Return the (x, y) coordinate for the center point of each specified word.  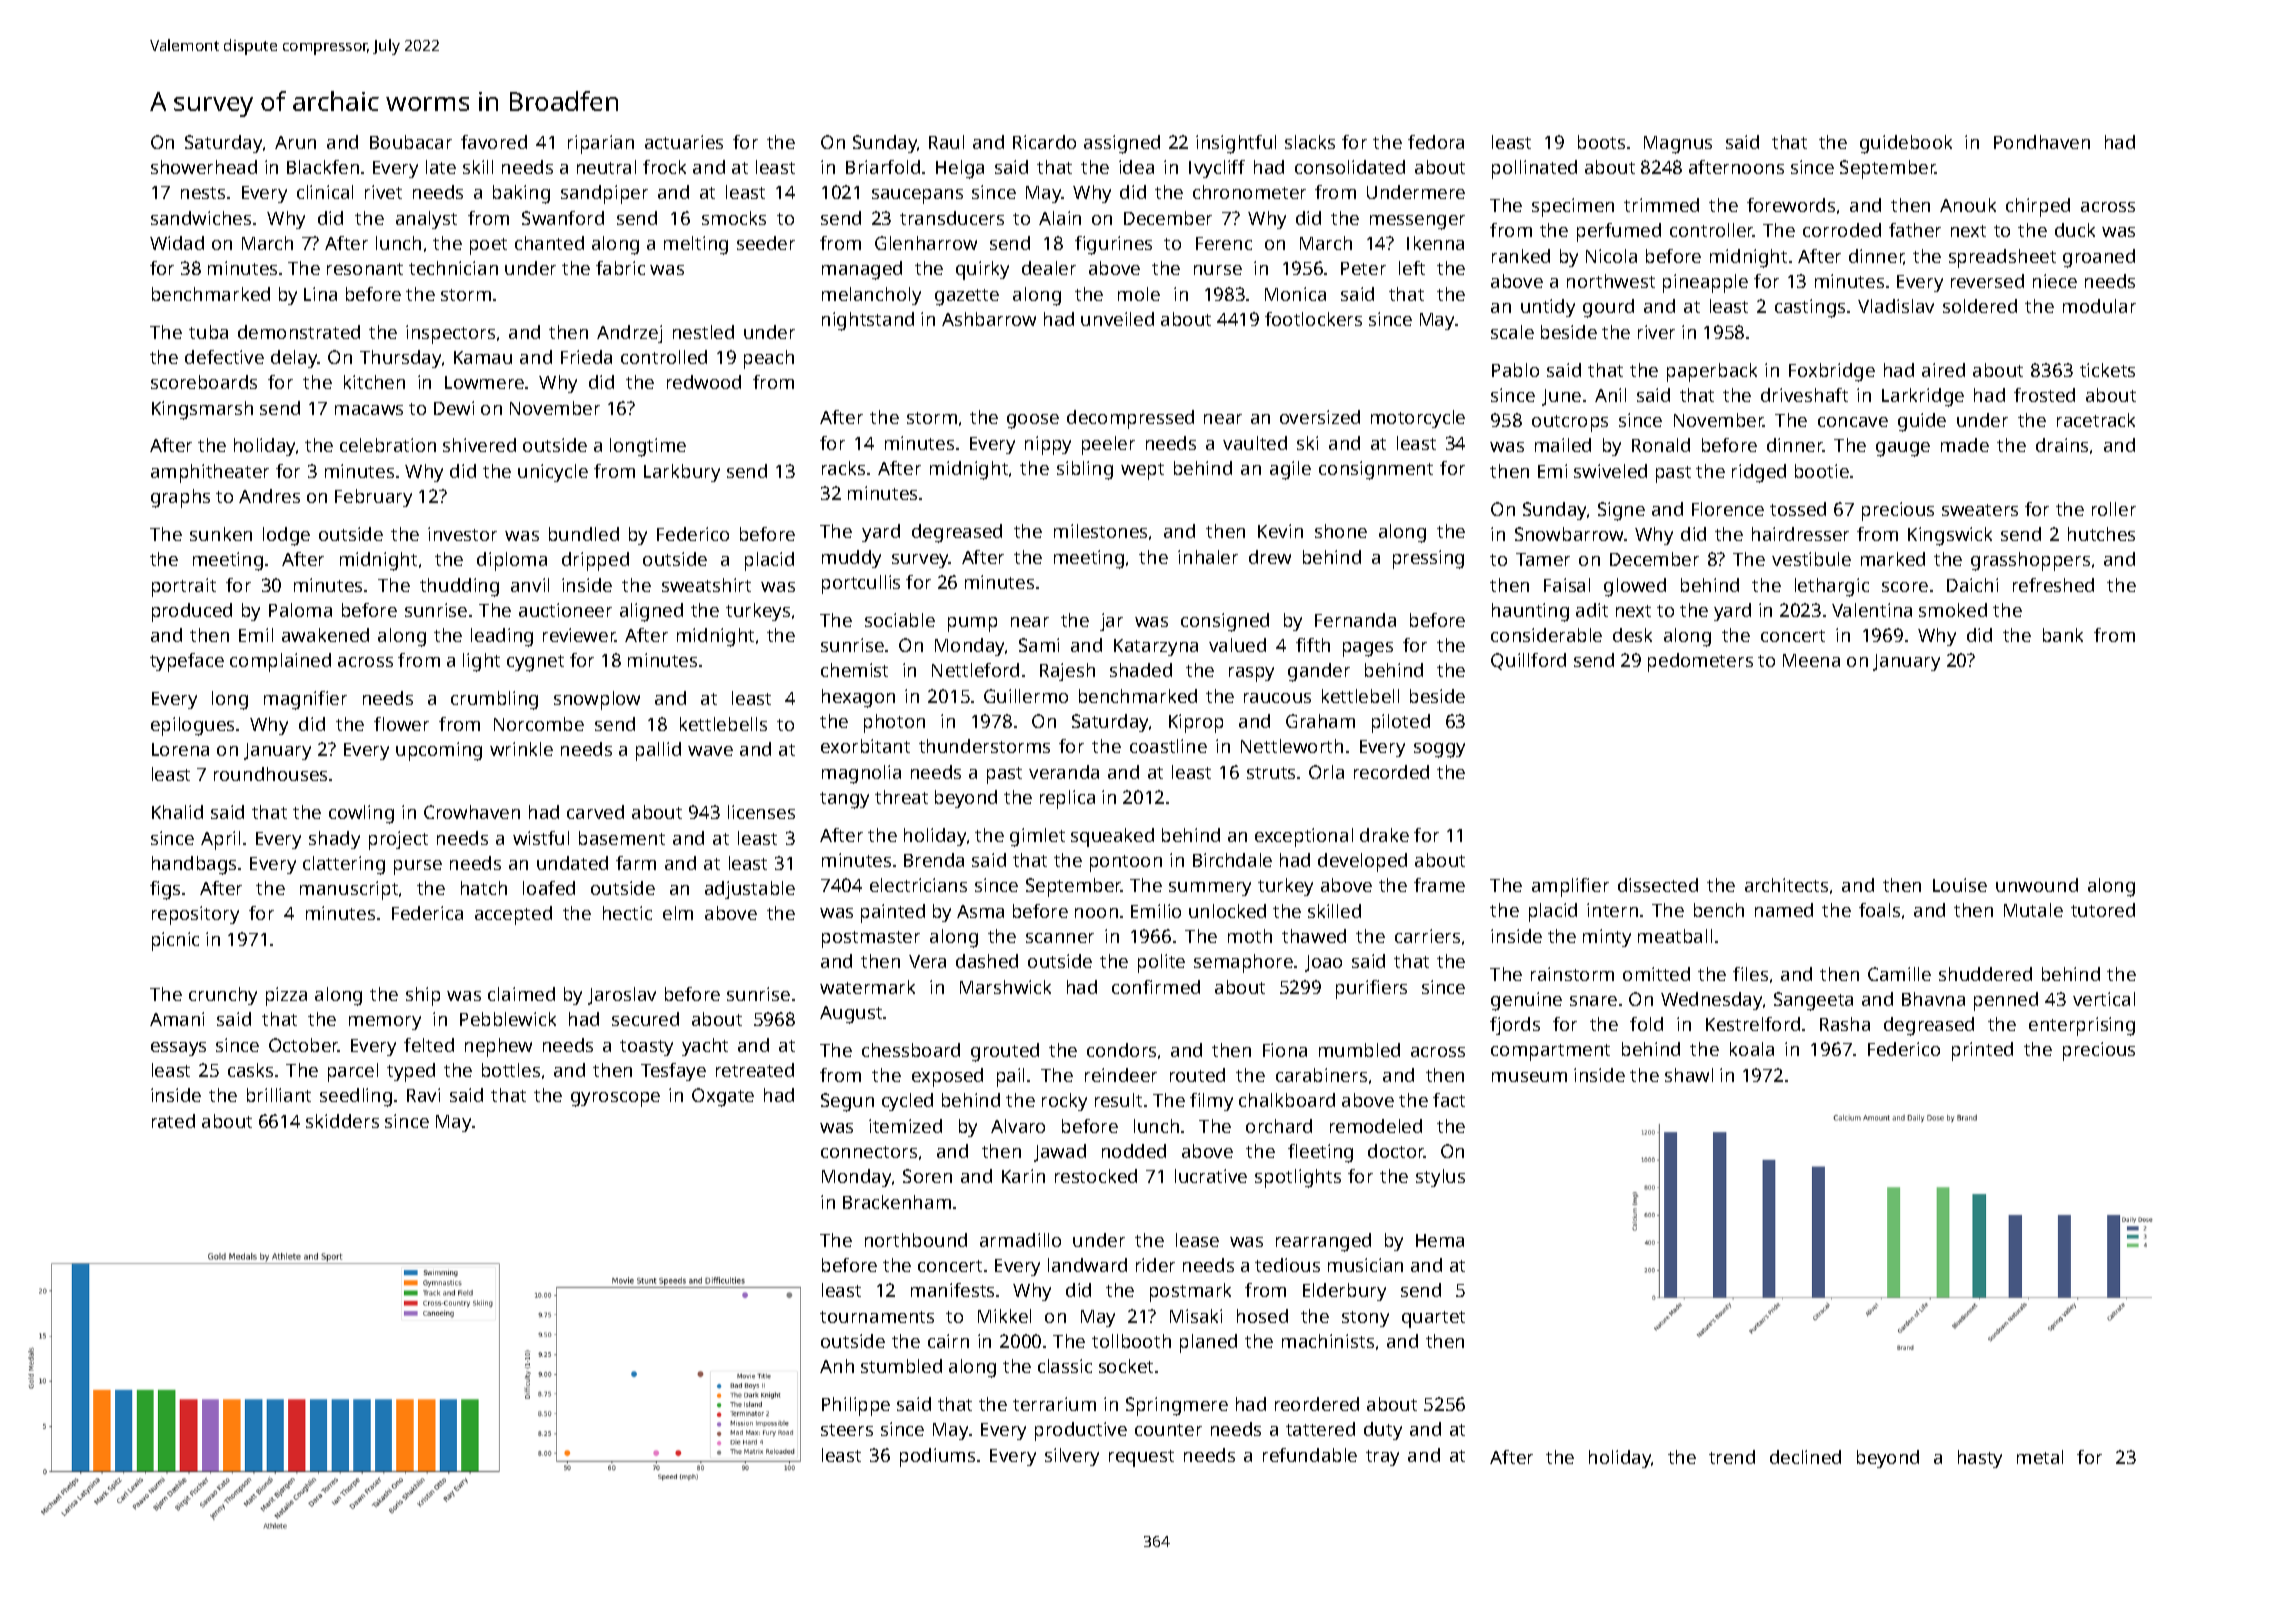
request (1141, 1458)
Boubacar (411, 142)
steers (847, 1430)
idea (1136, 167)
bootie (1822, 471)
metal (2040, 1457)
